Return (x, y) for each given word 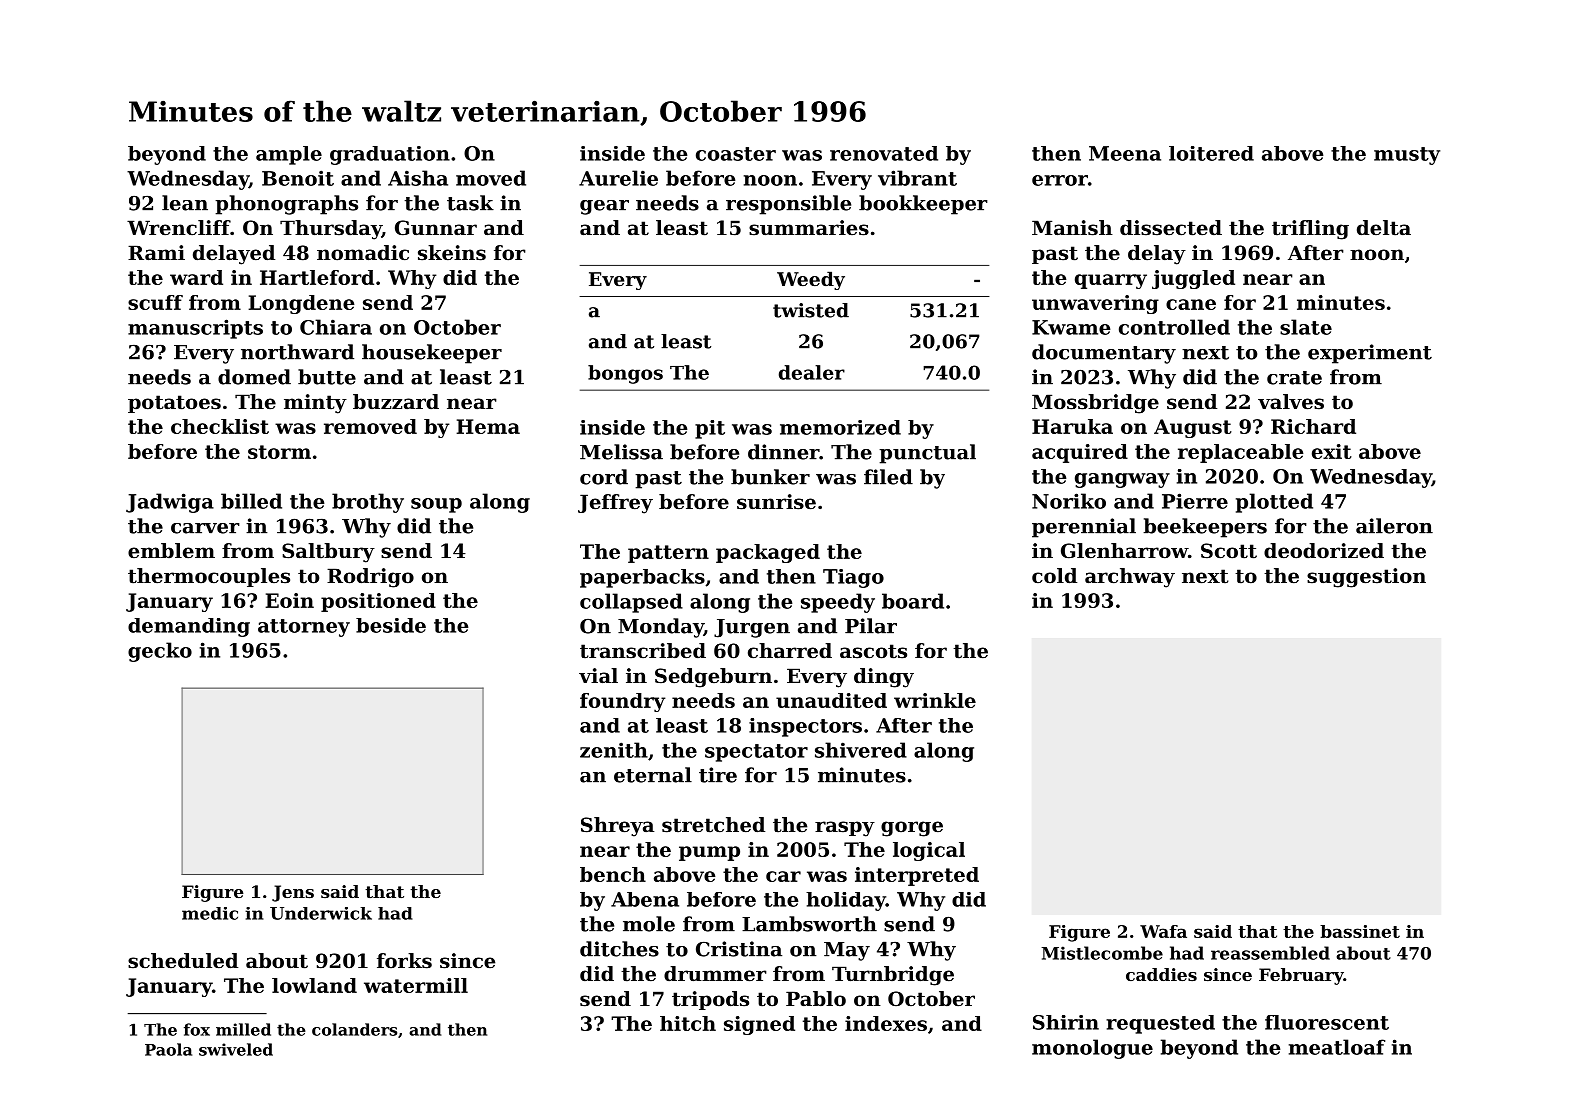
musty (1407, 156)
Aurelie (618, 178)
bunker (770, 477)
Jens (293, 893)
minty (315, 404)
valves (1291, 402)
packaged (768, 553)
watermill (416, 985)
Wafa (1163, 931)
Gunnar (436, 228)
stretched (713, 825)
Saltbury (328, 553)
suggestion (1366, 578)
